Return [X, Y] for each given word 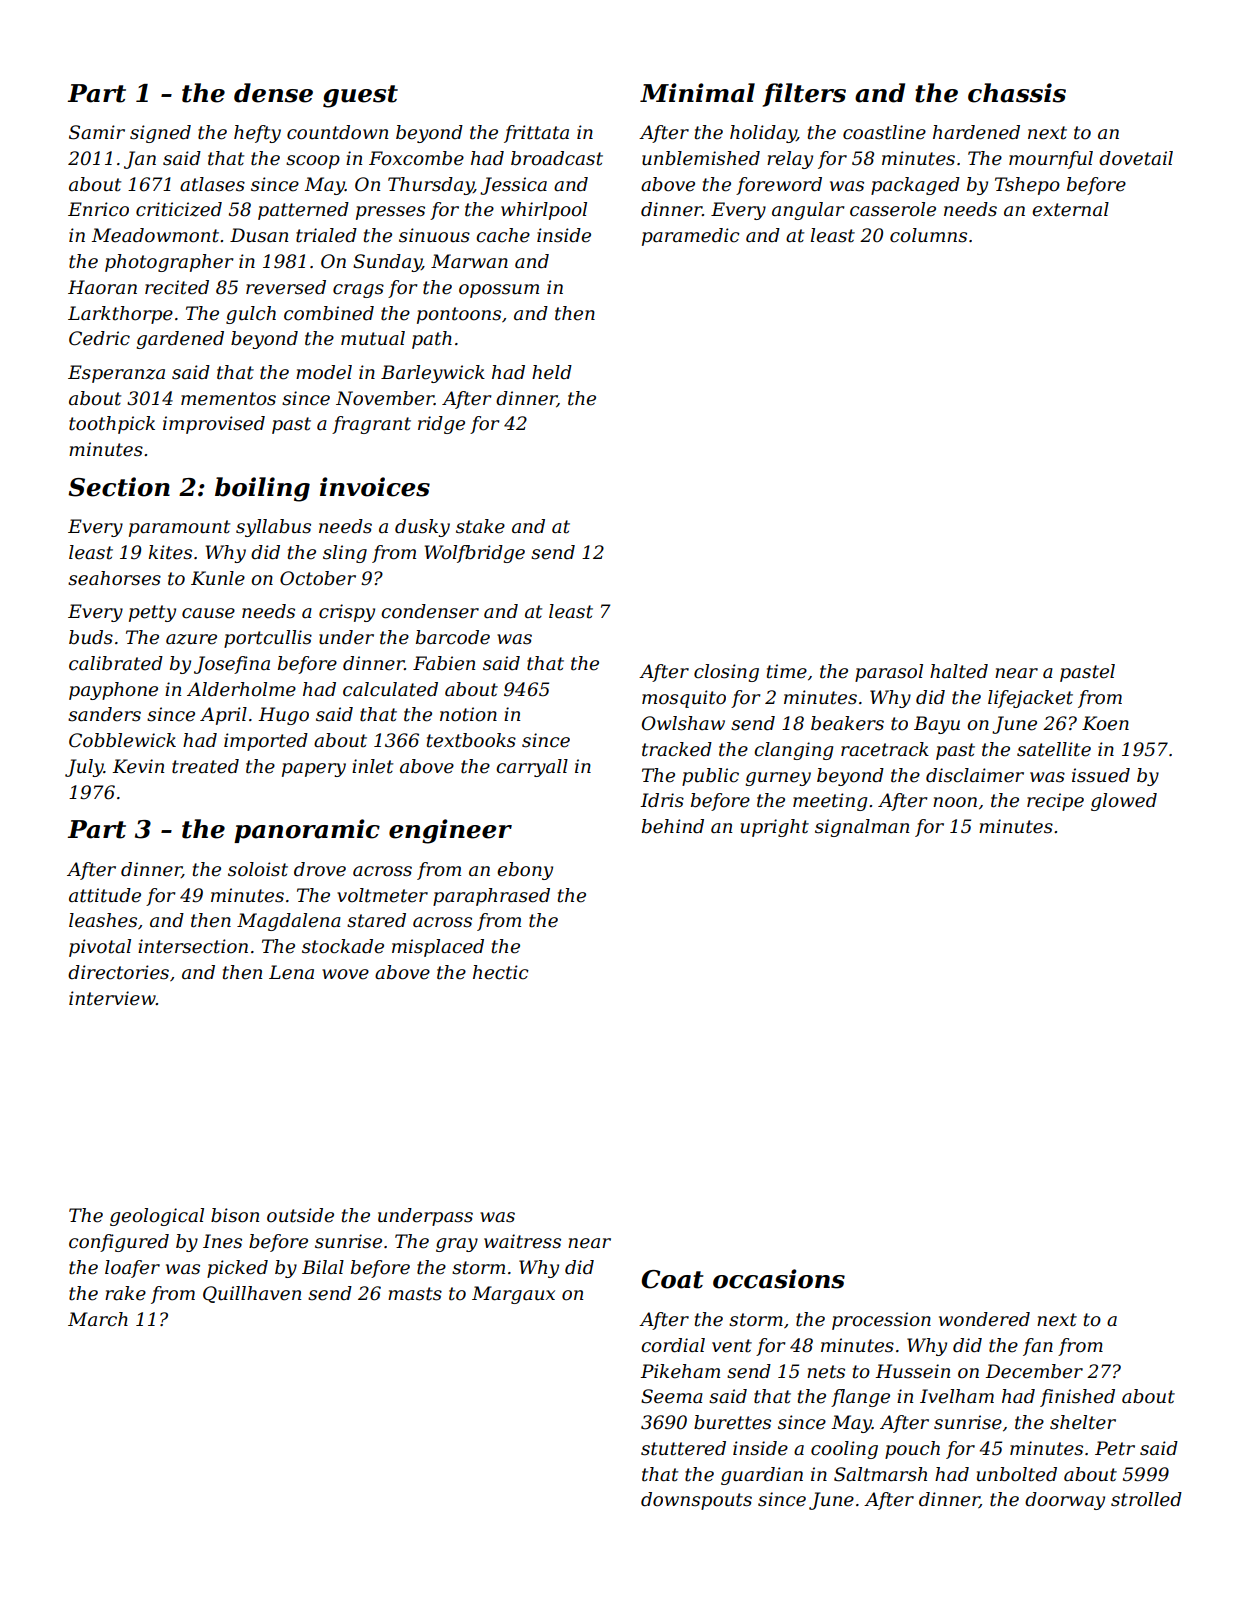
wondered [984, 1319]
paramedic [691, 237]
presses [390, 213]
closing [726, 673]
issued [1101, 775]
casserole [893, 209]
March [98, 1319]
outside [300, 1215]
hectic [501, 972]
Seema [672, 1396]
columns [928, 235]
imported [266, 742]
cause [208, 613]
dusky [422, 528]
